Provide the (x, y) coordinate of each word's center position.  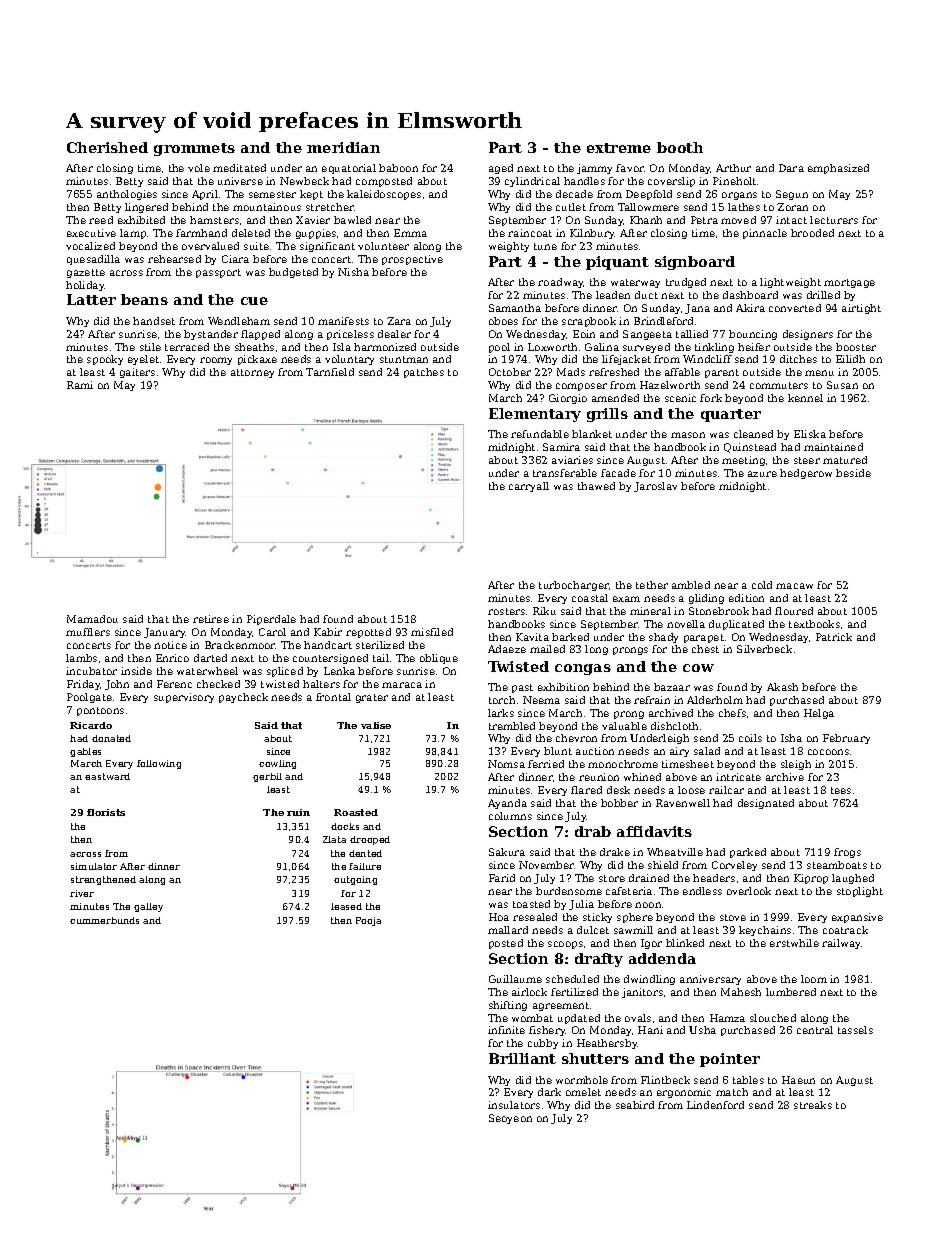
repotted (368, 633)
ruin (298, 812)
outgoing (355, 880)
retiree (211, 619)
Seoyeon (510, 1119)
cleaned (753, 434)
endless (702, 891)
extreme (619, 148)
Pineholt (734, 181)
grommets (194, 149)
